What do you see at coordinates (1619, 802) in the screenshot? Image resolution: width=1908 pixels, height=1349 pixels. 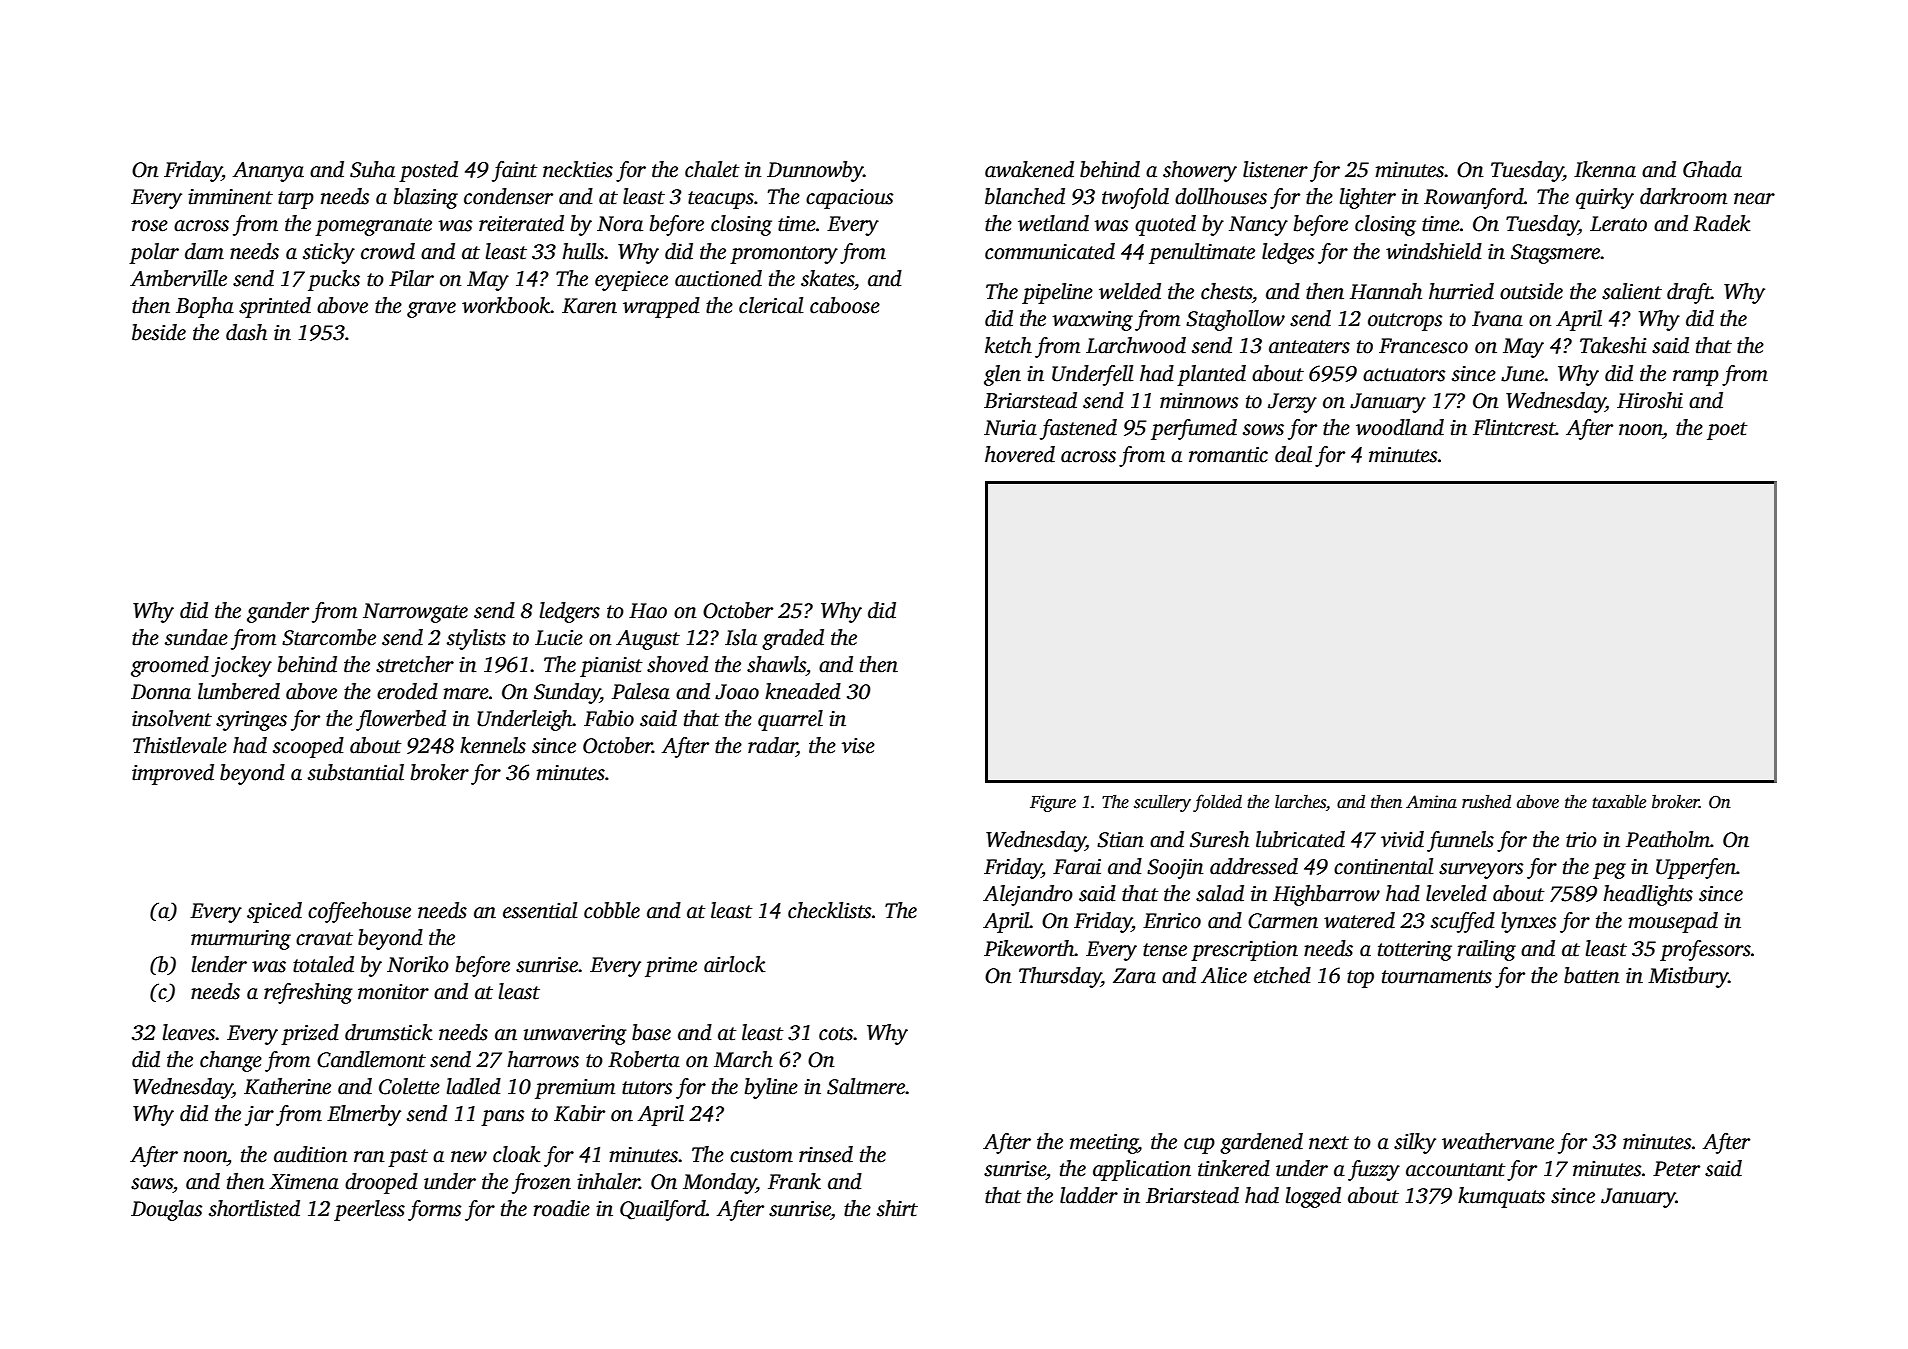 I see `taxable` at bounding box center [1619, 802].
